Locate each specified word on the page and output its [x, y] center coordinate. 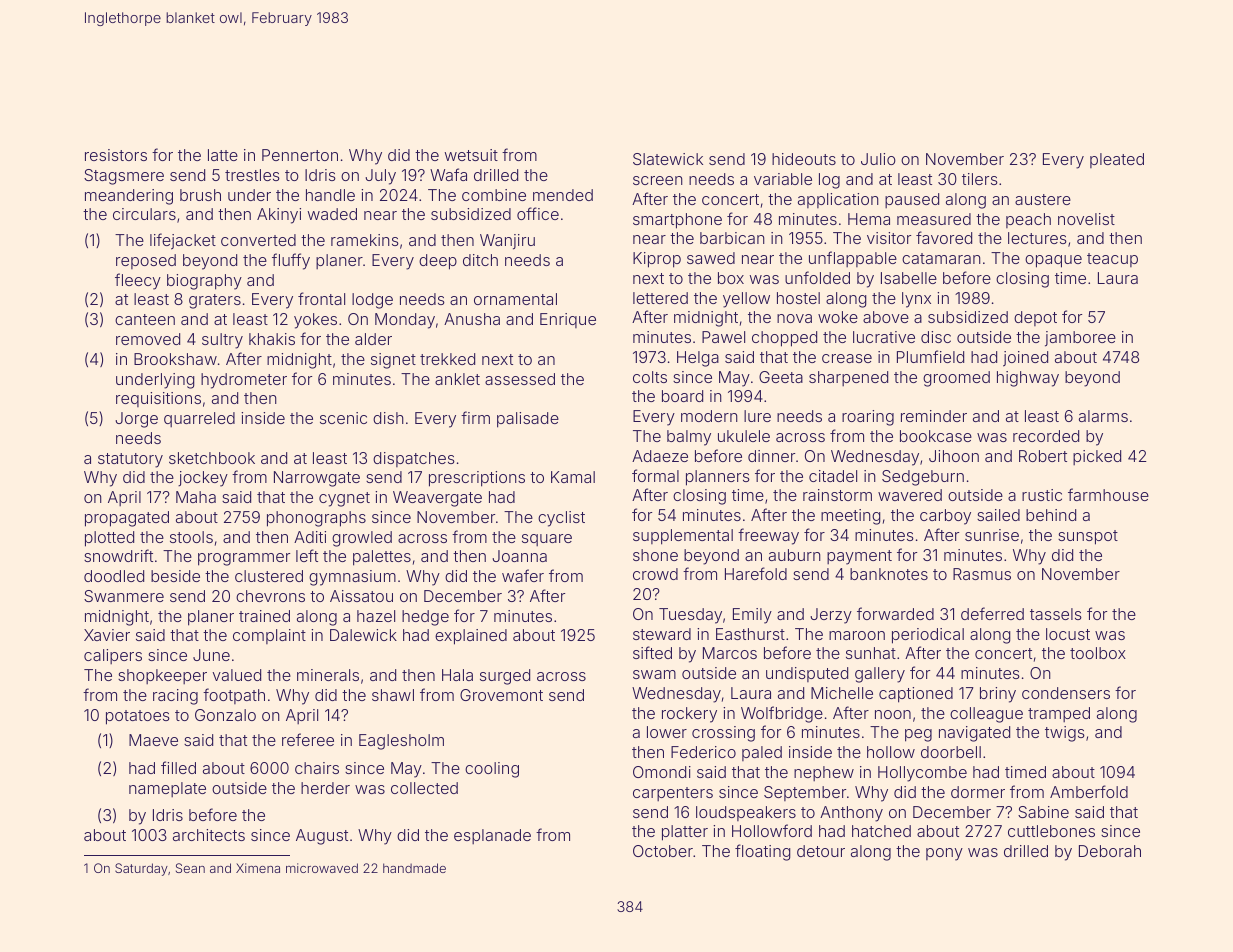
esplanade [492, 836]
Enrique [568, 320]
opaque [1053, 261]
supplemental [683, 537]
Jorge [136, 420]
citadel [833, 476]
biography [204, 282]
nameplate [167, 789]
